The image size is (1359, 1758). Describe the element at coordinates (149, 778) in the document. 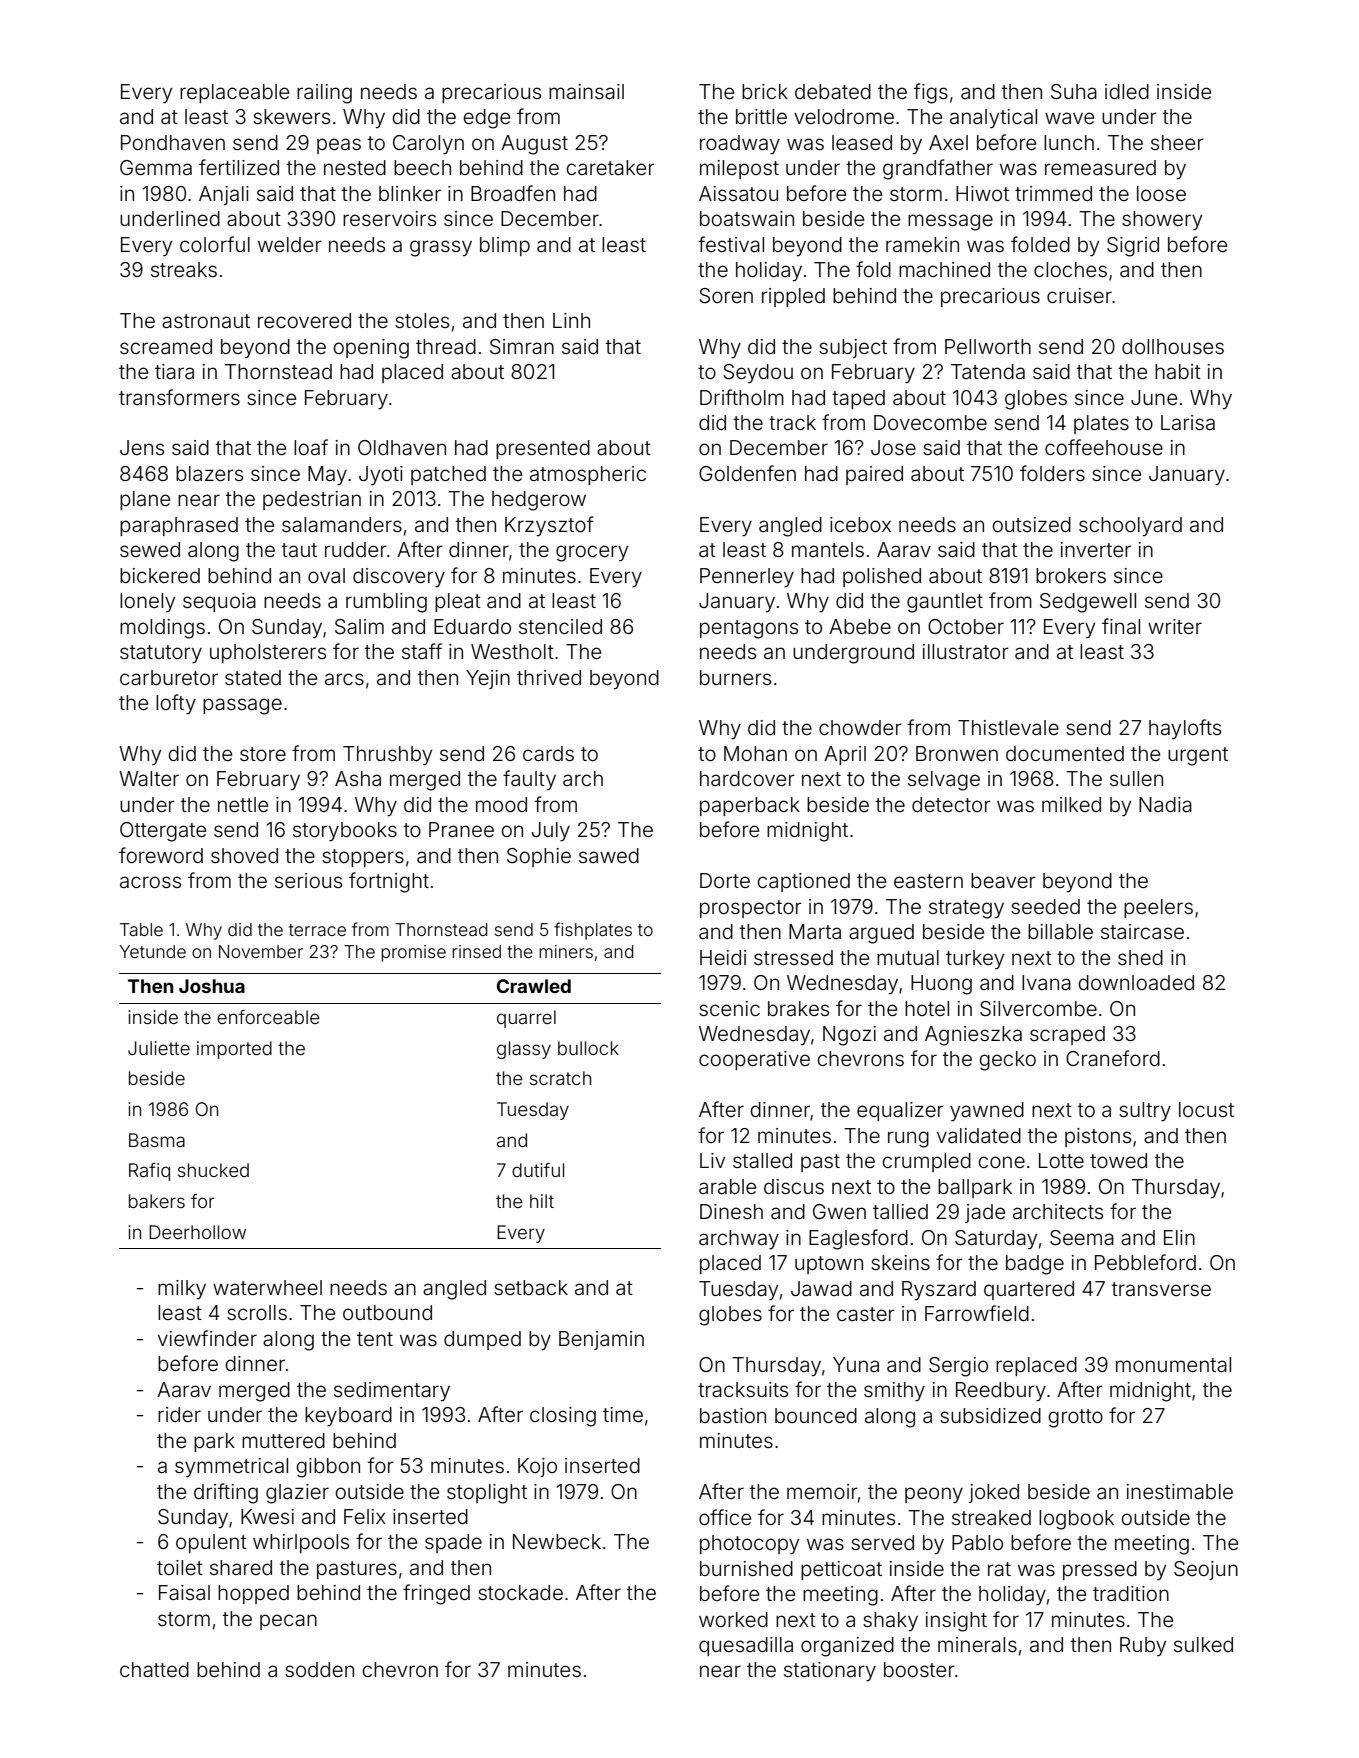

I see `Walter` at that location.
